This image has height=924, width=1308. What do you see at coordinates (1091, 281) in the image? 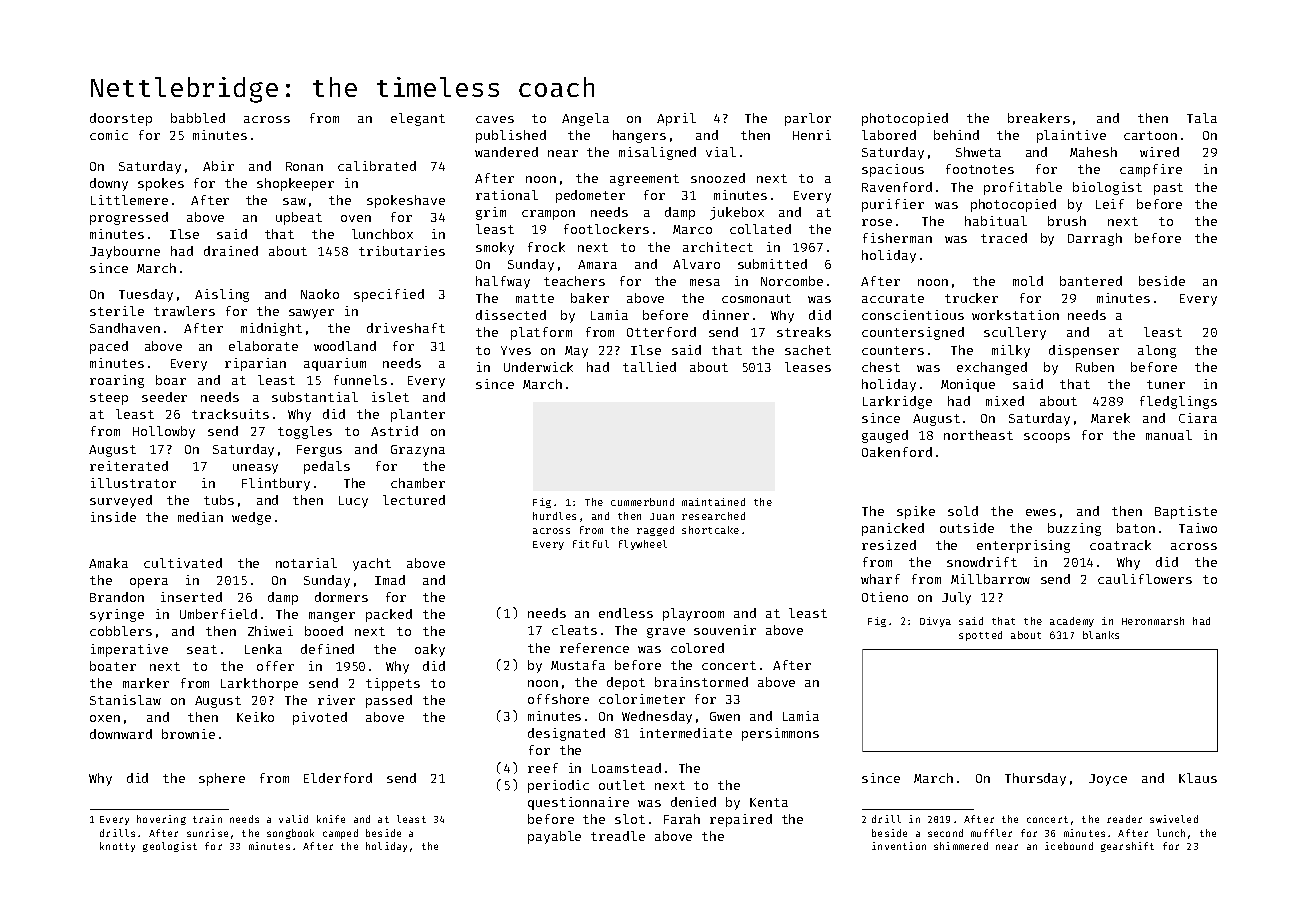
I see `bantered` at bounding box center [1091, 281].
